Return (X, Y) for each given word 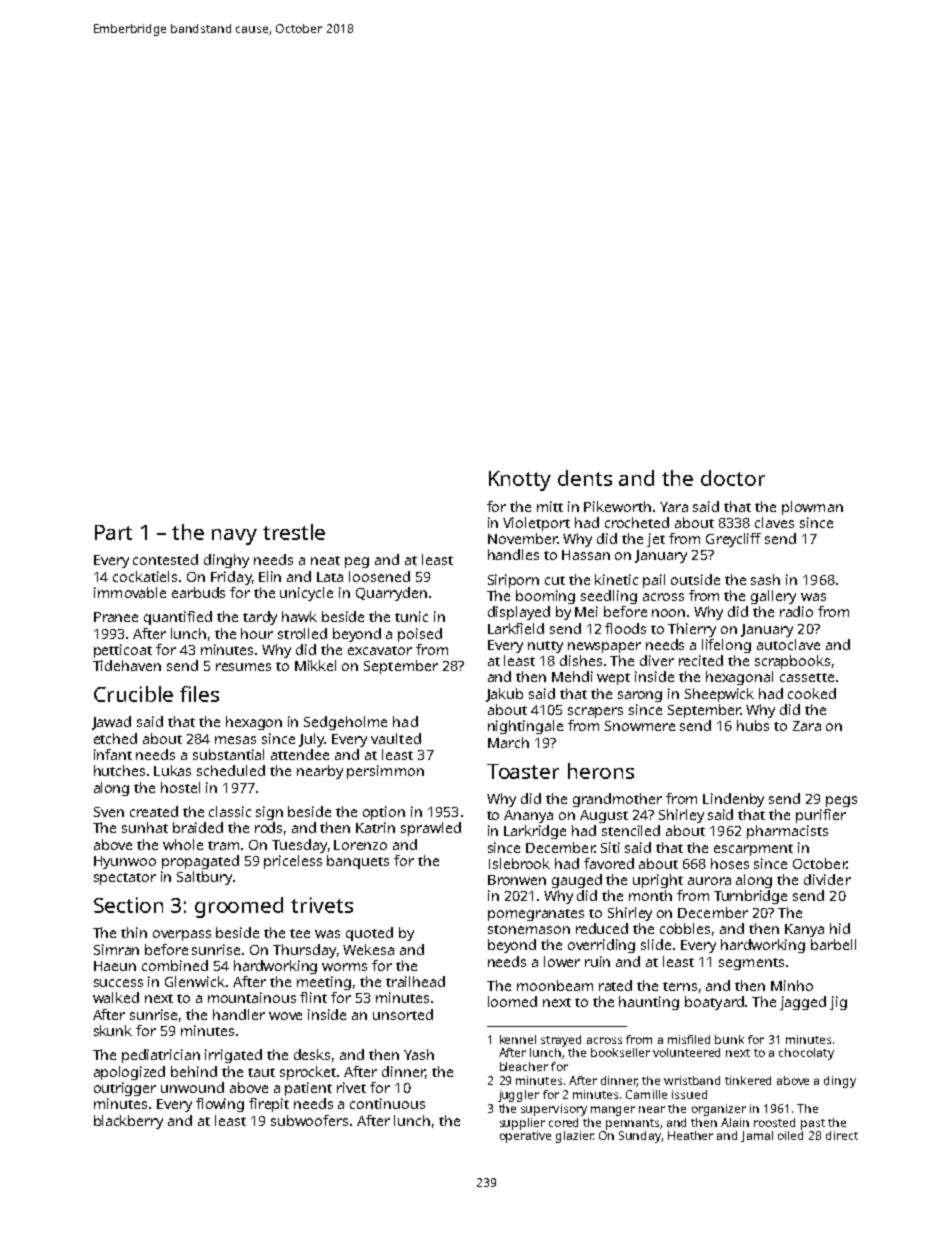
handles (513, 554)
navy (234, 537)
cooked (812, 693)
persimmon (385, 772)
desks (312, 1054)
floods (625, 628)
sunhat (145, 827)
